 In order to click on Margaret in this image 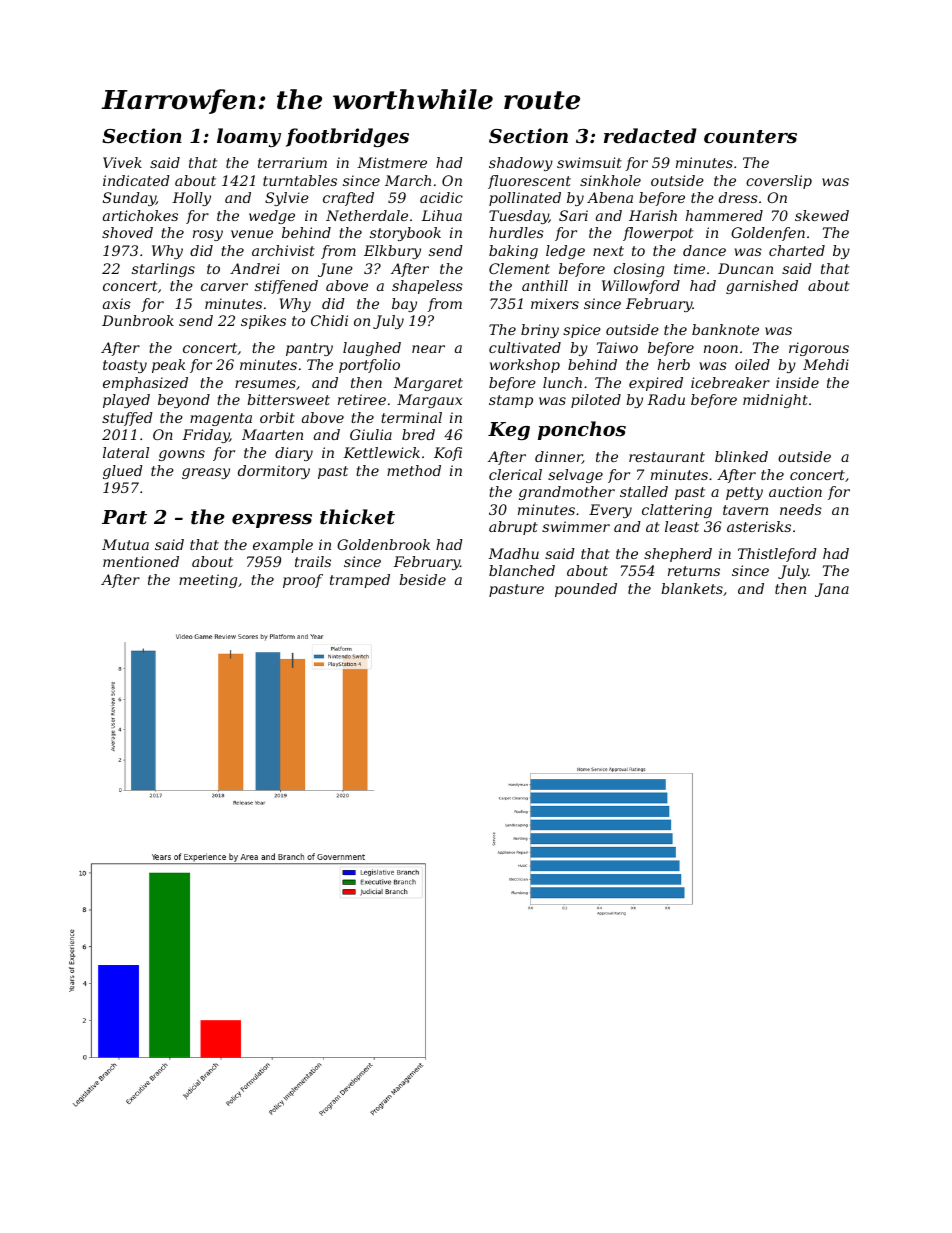, I will do `click(428, 384)`.
